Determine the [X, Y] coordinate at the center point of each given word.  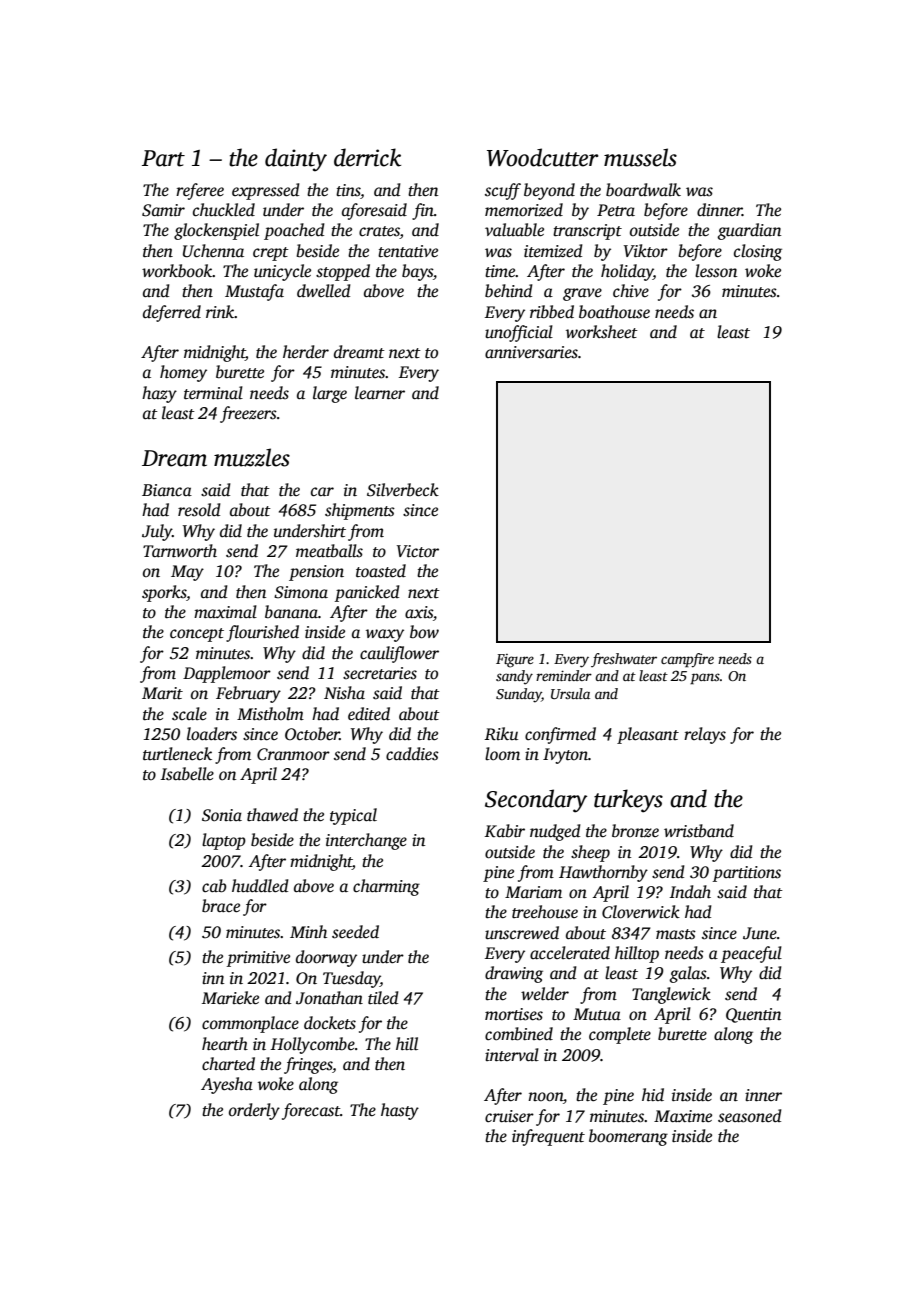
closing [758, 252]
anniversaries [531, 352]
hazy [159, 394]
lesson [716, 271]
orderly [254, 1111]
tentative [408, 251]
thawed [272, 814]
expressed [266, 191]
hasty [400, 1111]
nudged [555, 832]
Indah [690, 891]
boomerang [628, 1137]
